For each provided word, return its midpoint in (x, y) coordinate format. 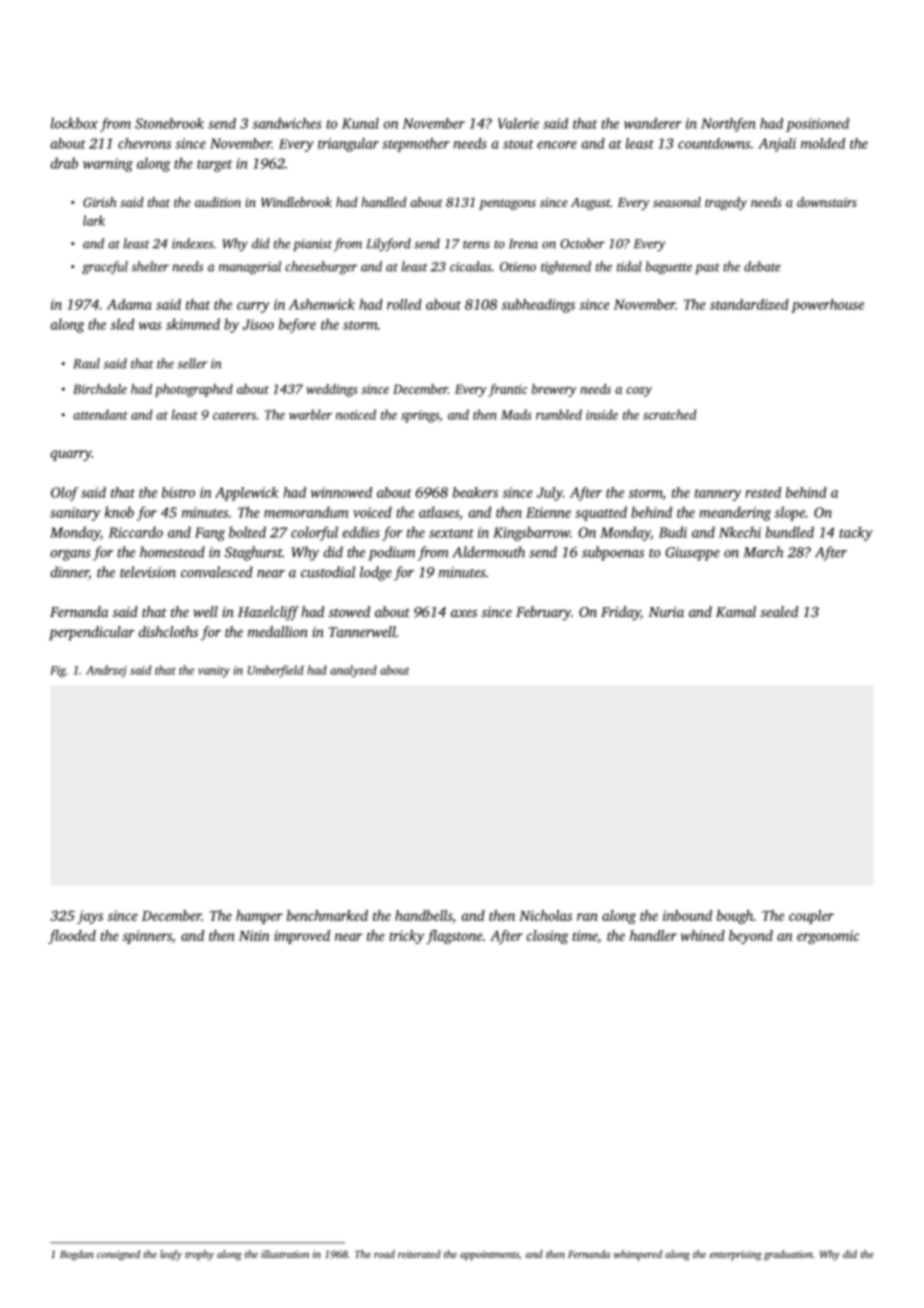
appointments (489, 1255)
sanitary (75, 514)
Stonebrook (169, 123)
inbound (687, 915)
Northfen (728, 125)
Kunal (360, 123)
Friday (621, 613)
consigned (118, 1255)
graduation (788, 1255)
